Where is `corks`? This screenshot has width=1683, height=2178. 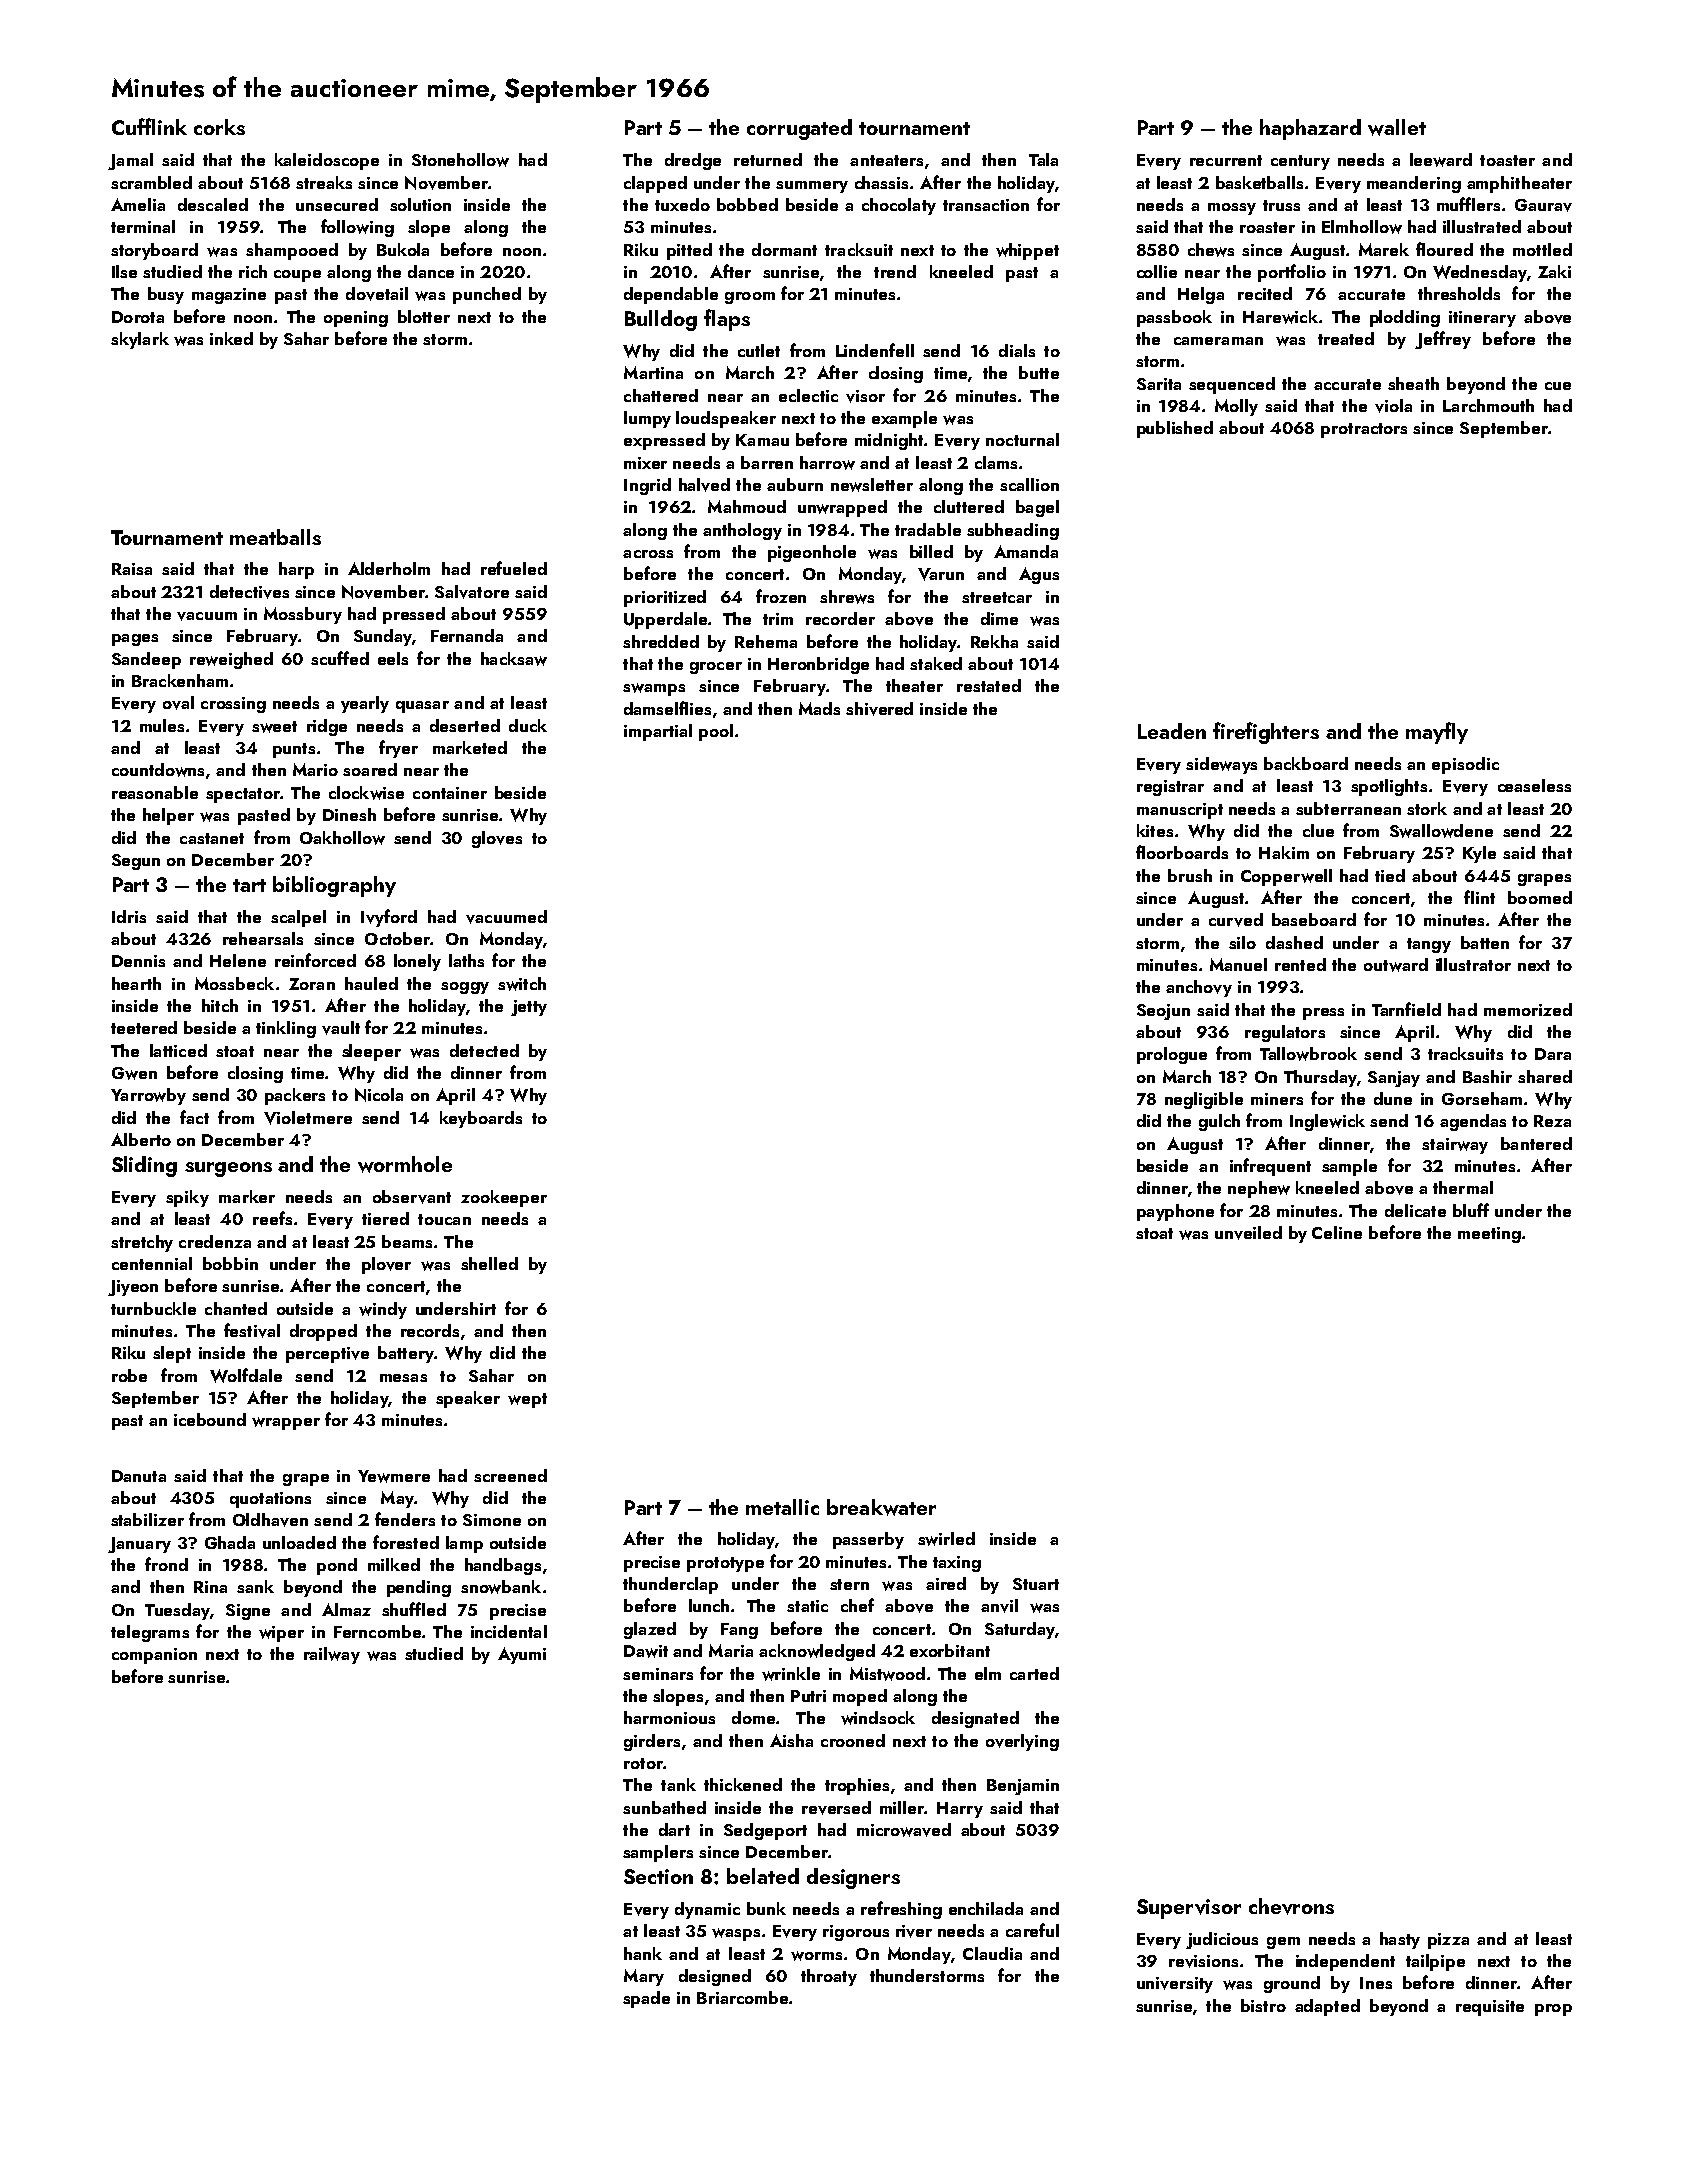 corks is located at coordinates (219, 127).
